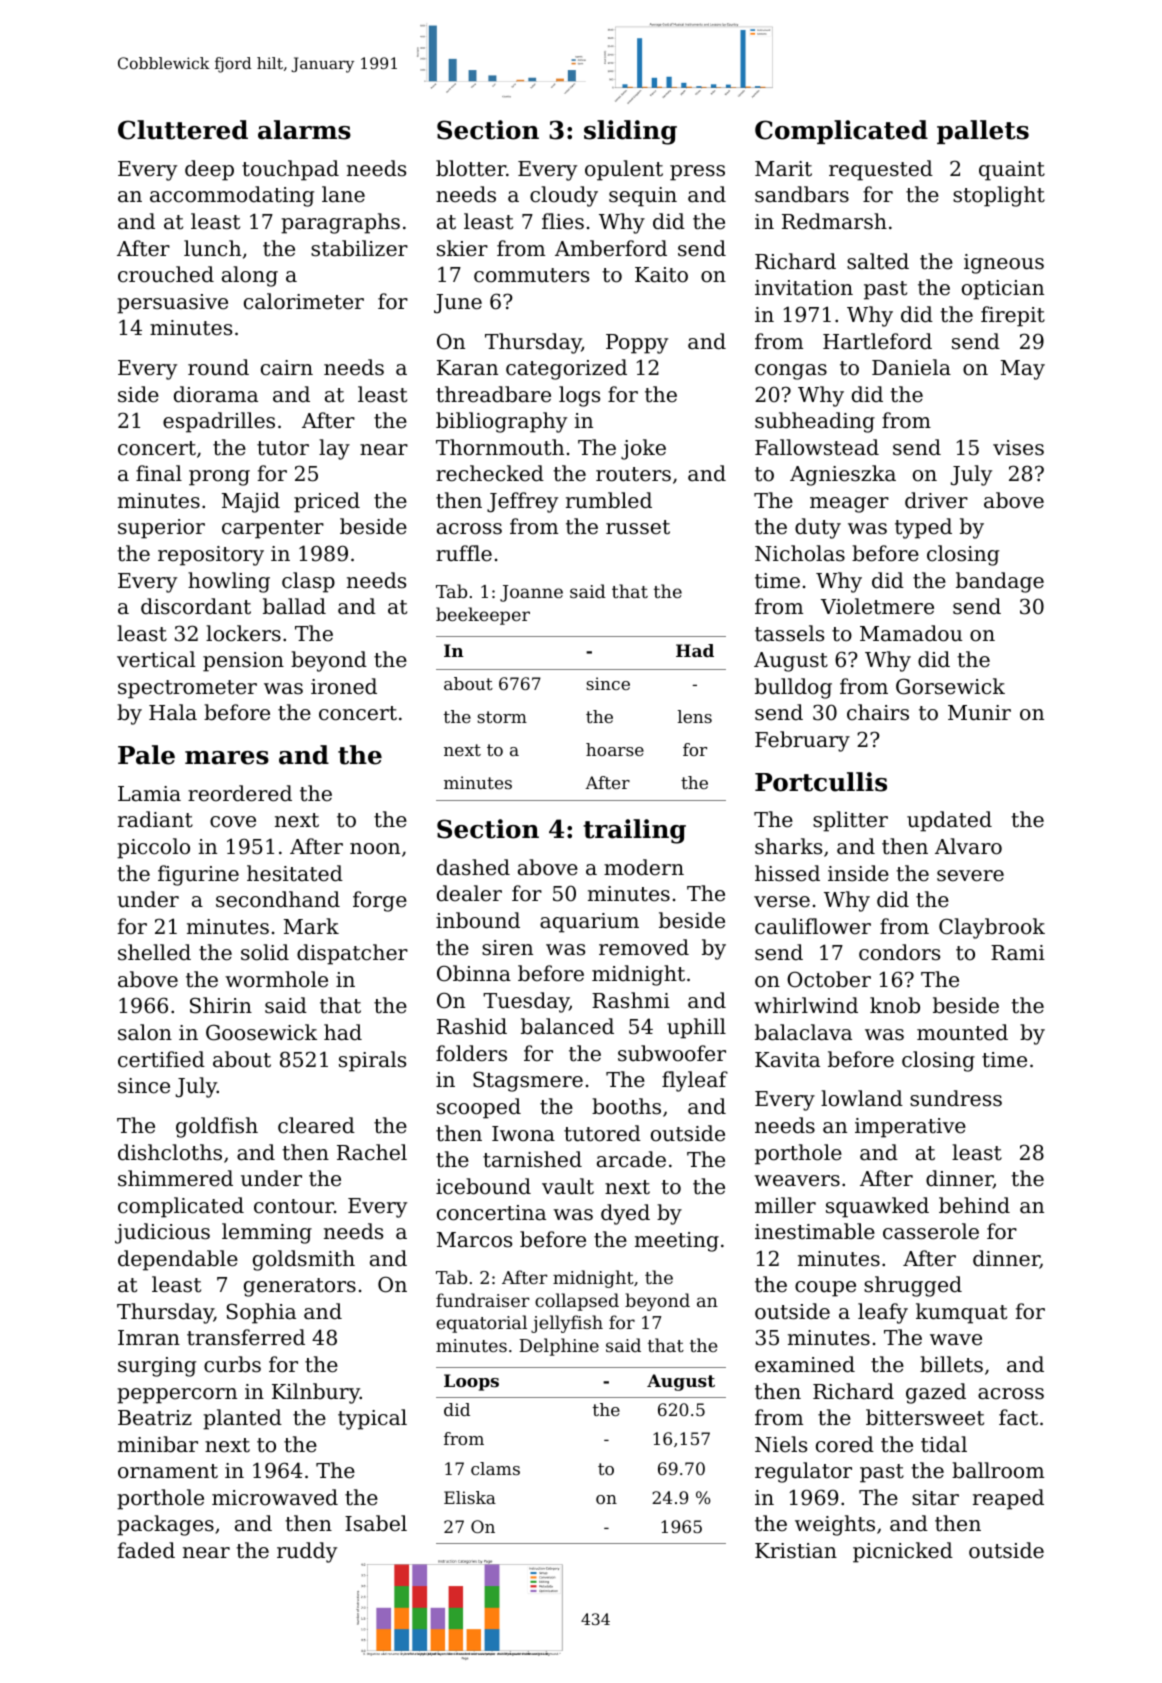 Image resolution: width=1162 pixels, height=1683 pixels. What do you see at coordinates (177, 1396) in the image?
I see `peppercorn` at bounding box center [177, 1396].
